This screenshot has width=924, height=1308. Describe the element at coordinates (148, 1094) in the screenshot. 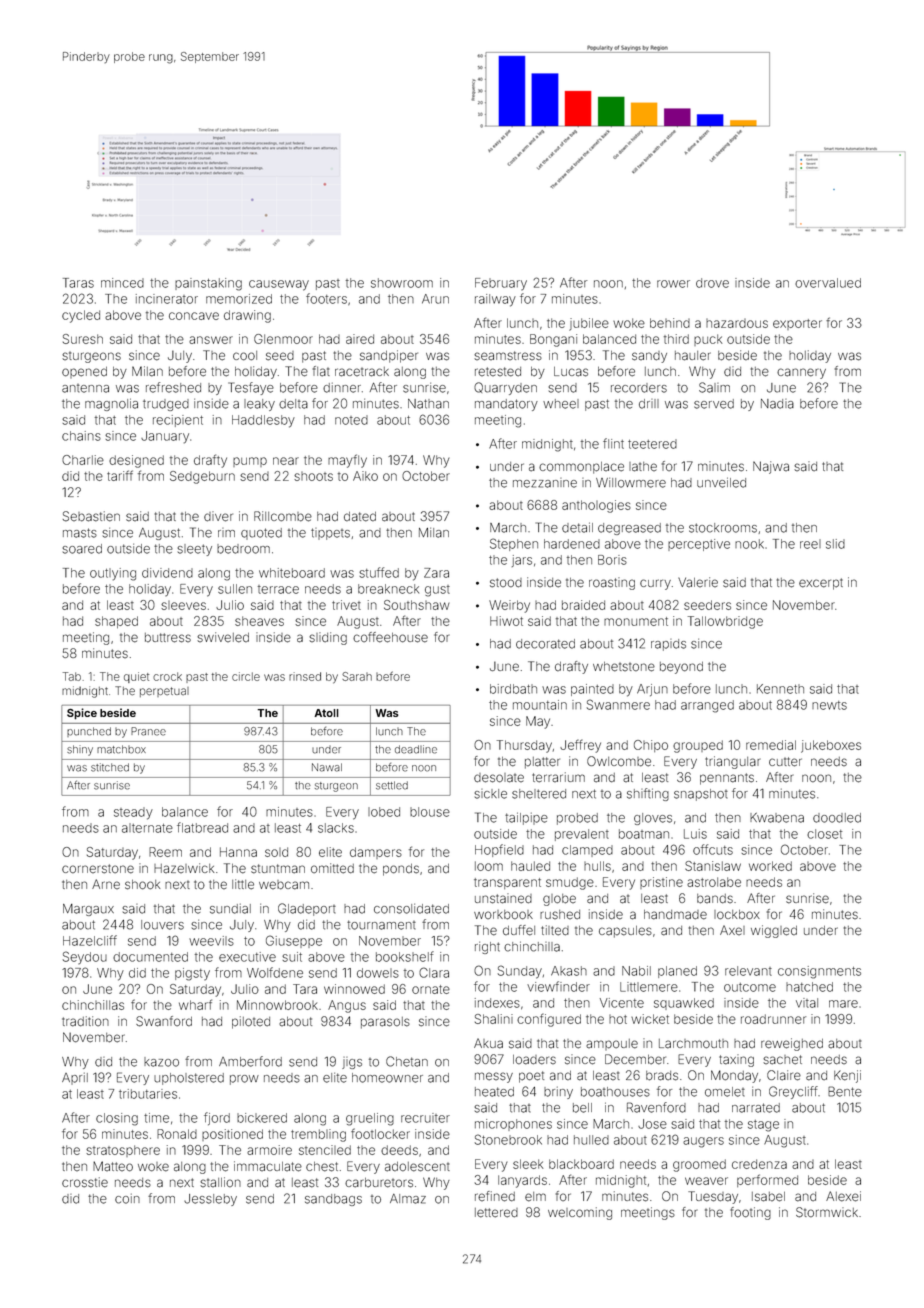

I see `tributaries` at that location.
